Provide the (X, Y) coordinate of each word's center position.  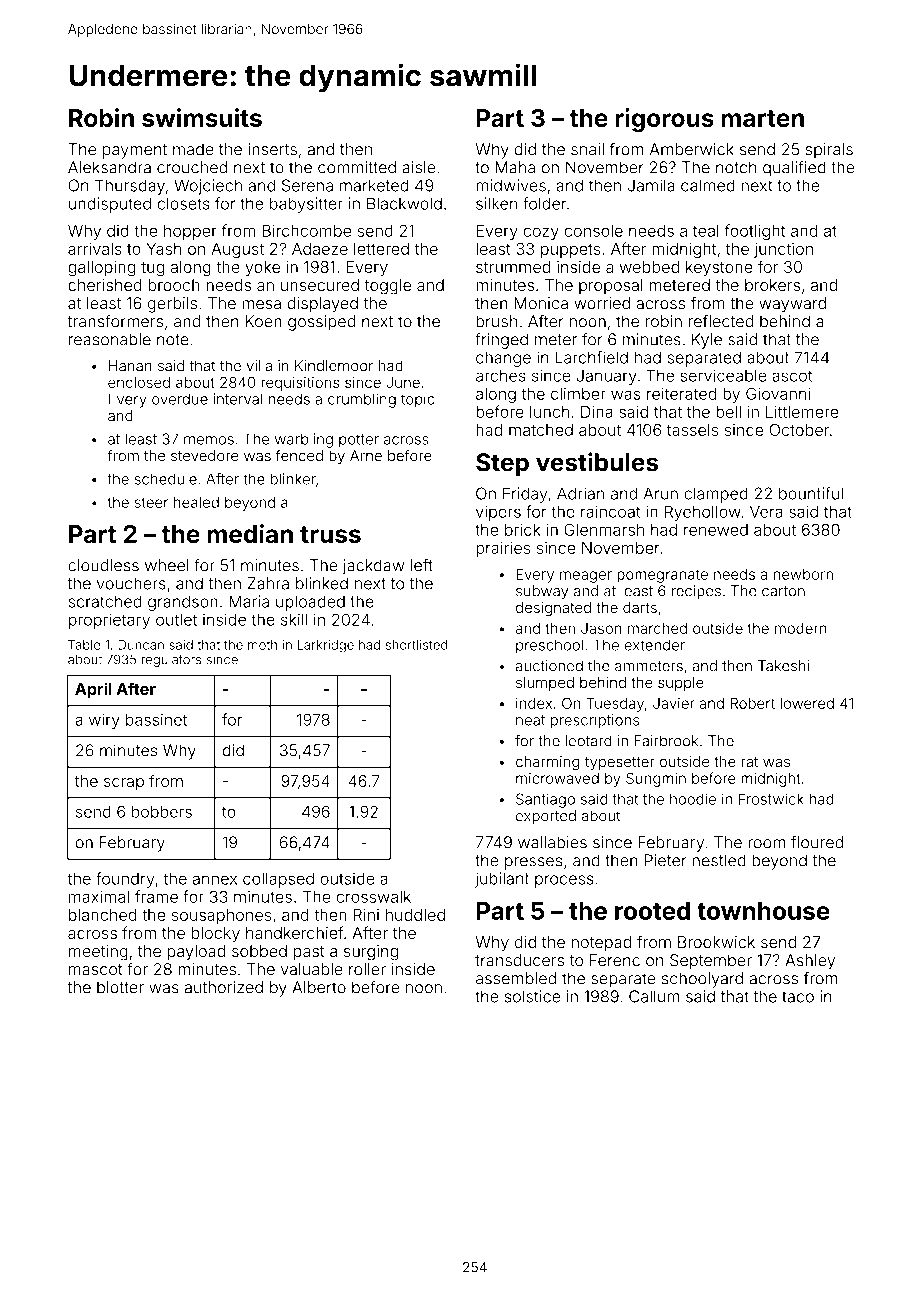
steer (151, 502)
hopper (190, 232)
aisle (419, 167)
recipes (696, 592)
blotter (120, 987)
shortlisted (416, 645)
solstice (533, 996)
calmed (708, 185)
